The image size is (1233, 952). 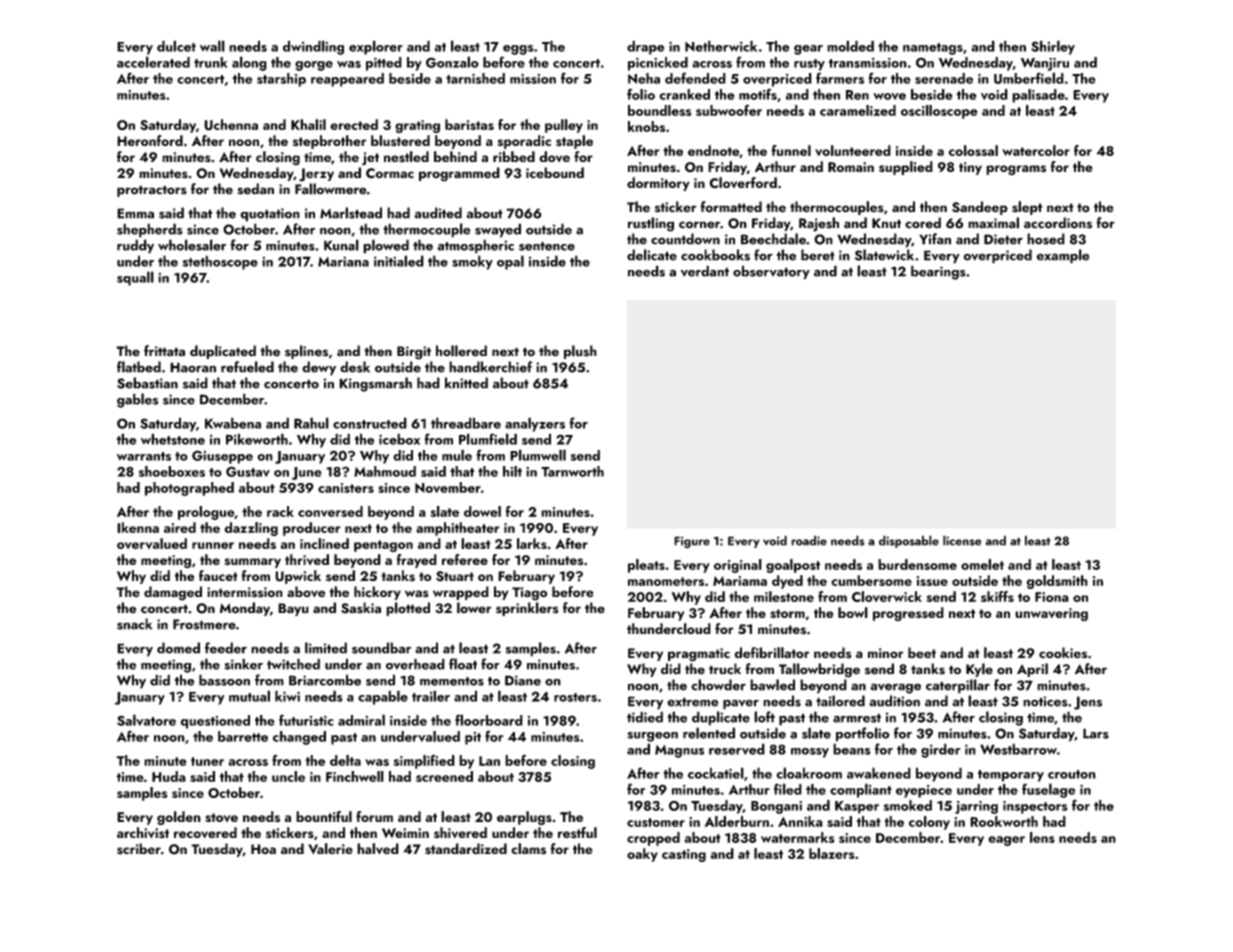 What do you see at coordinates (452, 681) in the screenshot?
I see `mementos` at bounding box center [452, 681].
